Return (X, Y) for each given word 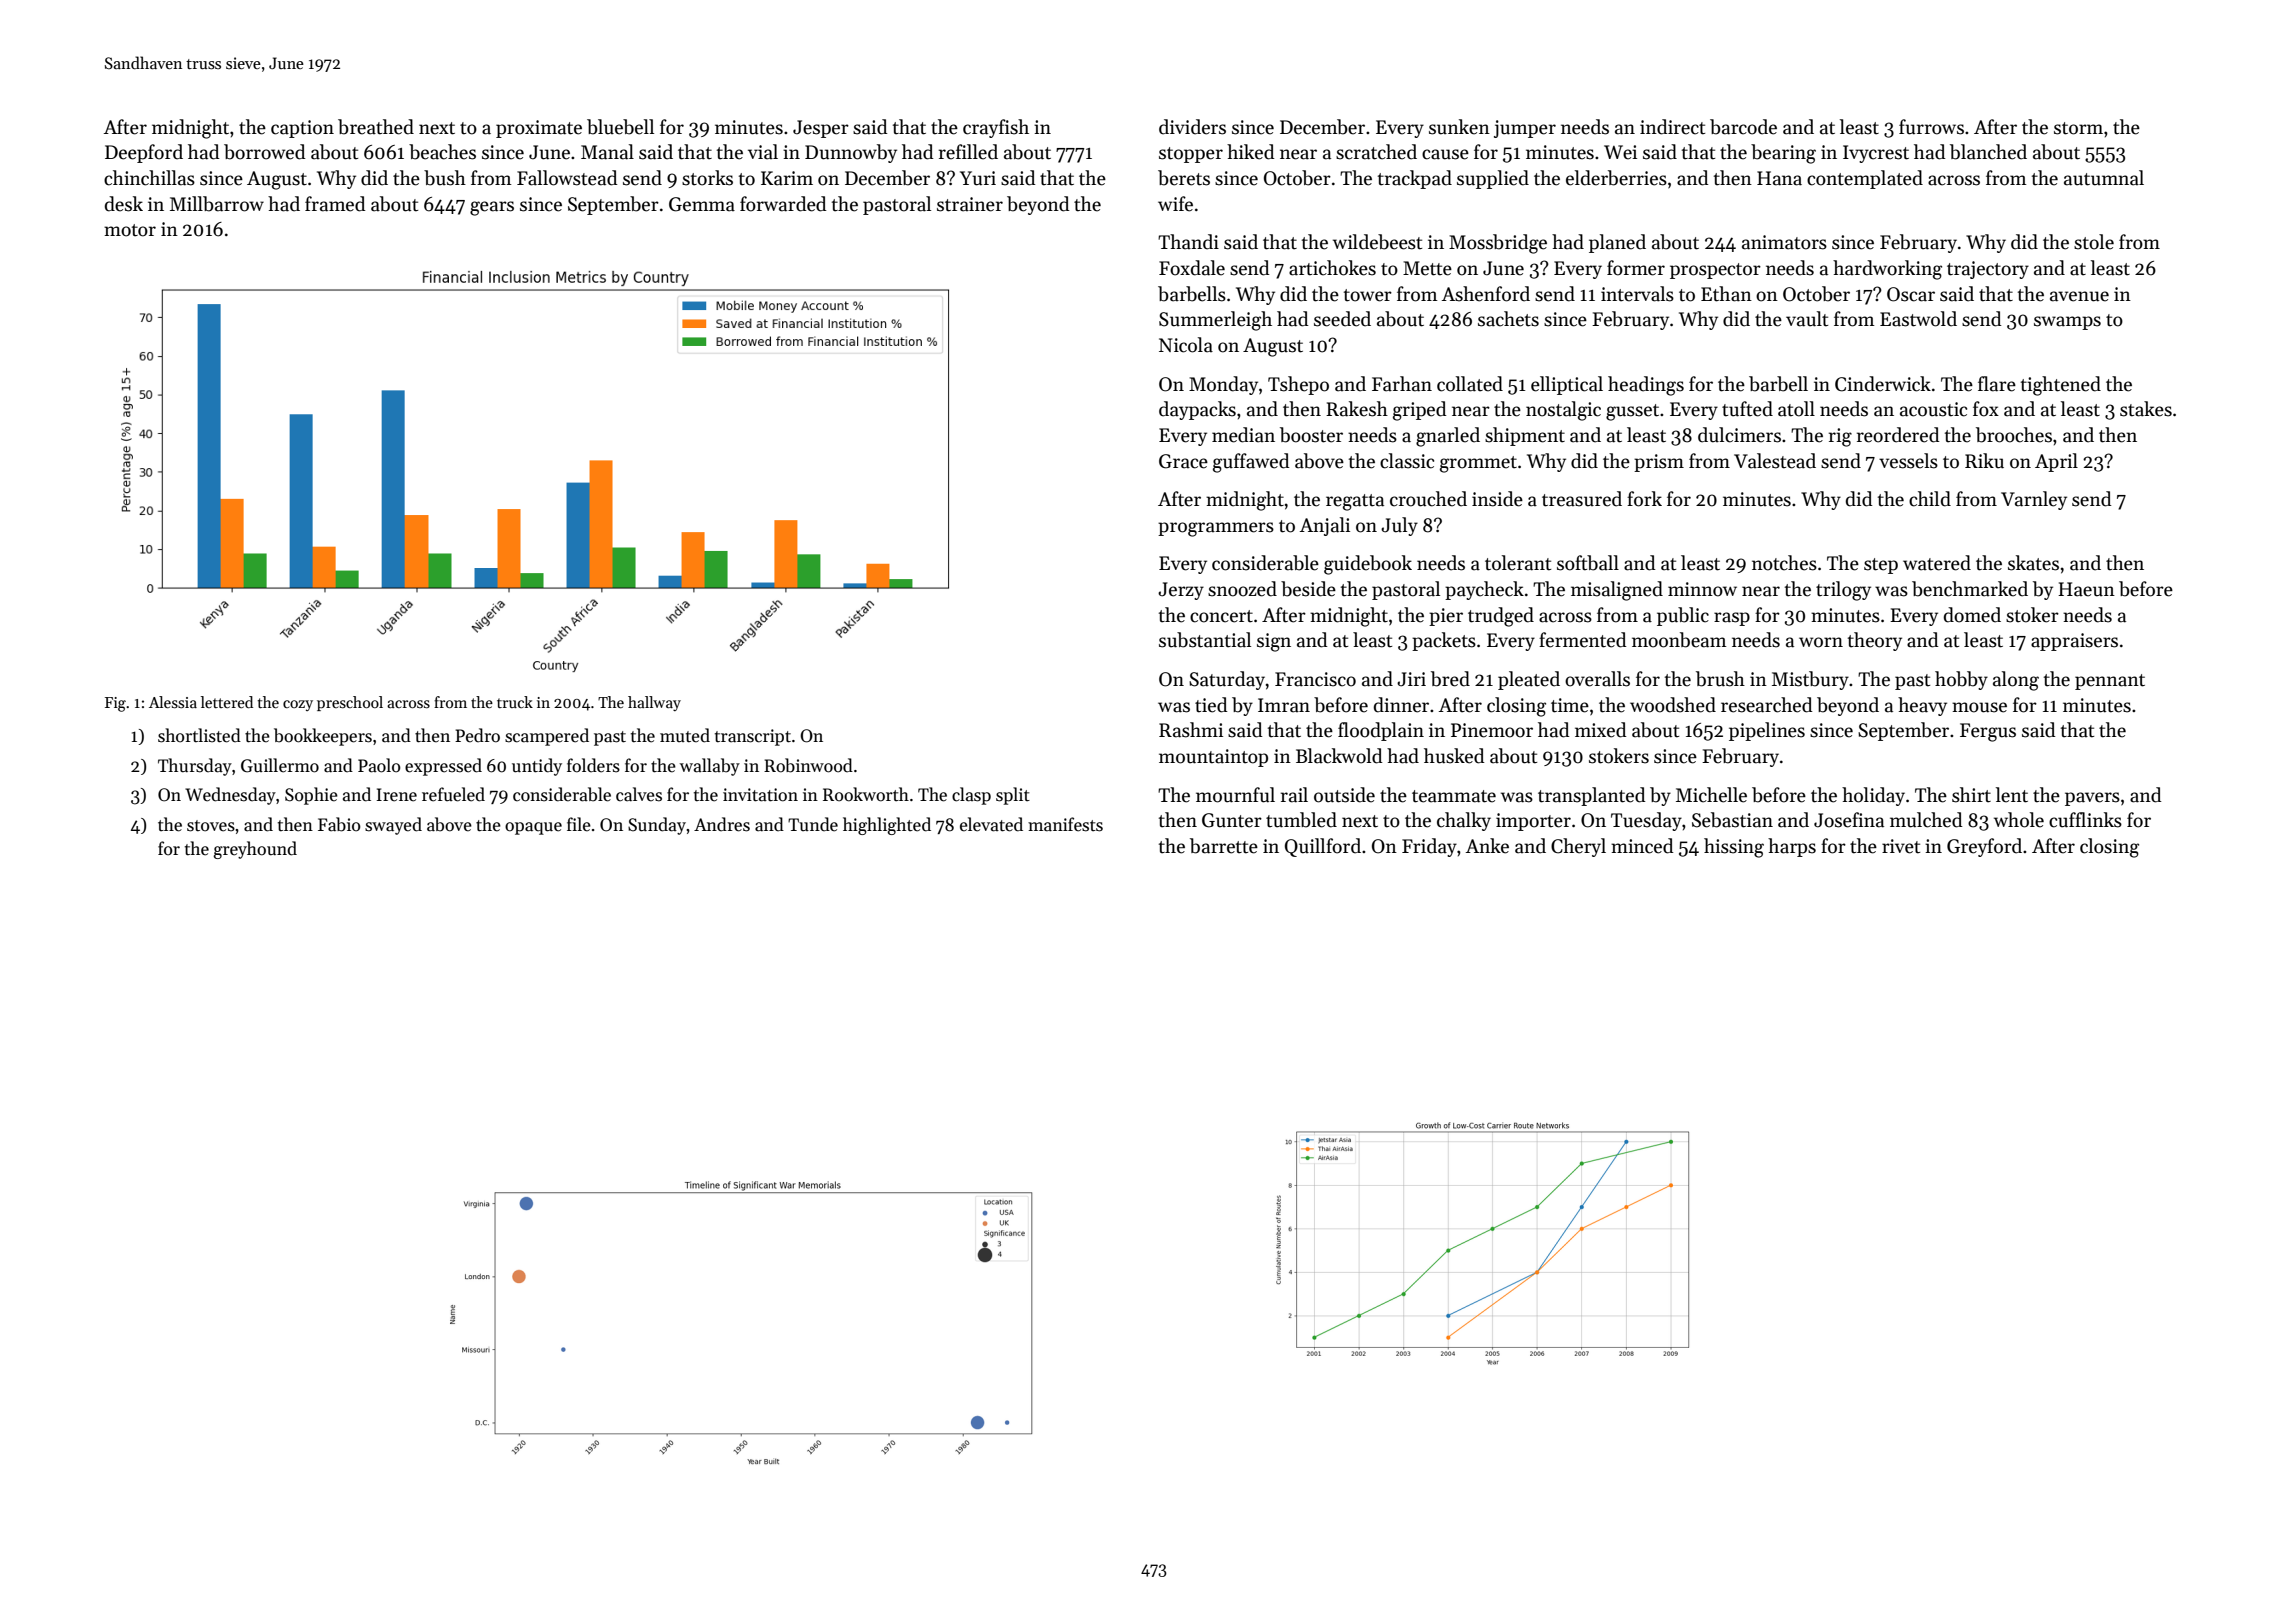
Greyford (1984, 847)
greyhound (255, 850)
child (1930, 499)
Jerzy (1181, 591)
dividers (1192, 127)
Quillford (1323, 847)
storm (2078, 128)
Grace (1183, 461)
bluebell (620, 127)
